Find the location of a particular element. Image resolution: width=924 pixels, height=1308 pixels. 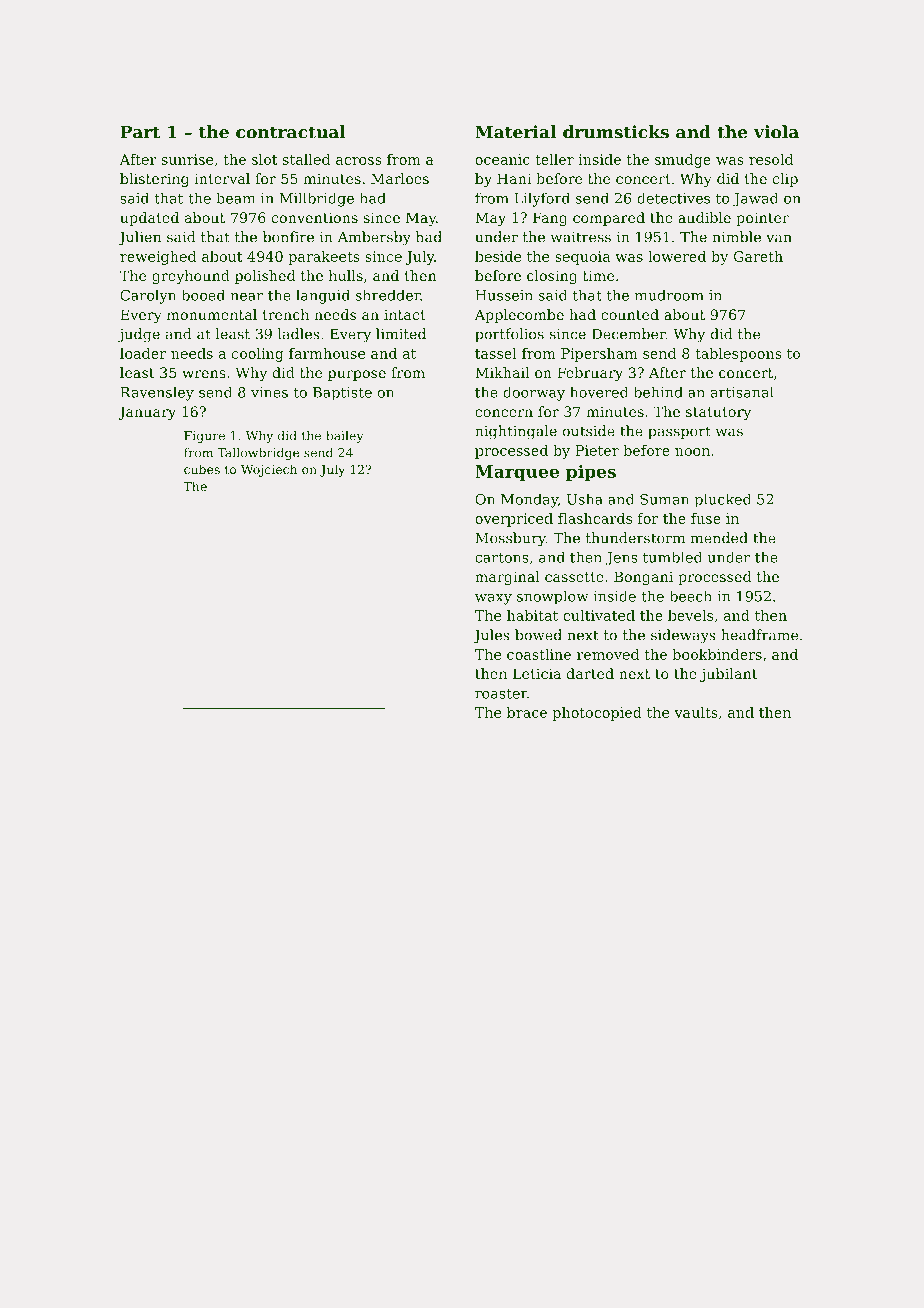

brace is located at coordinates (527, 712).
